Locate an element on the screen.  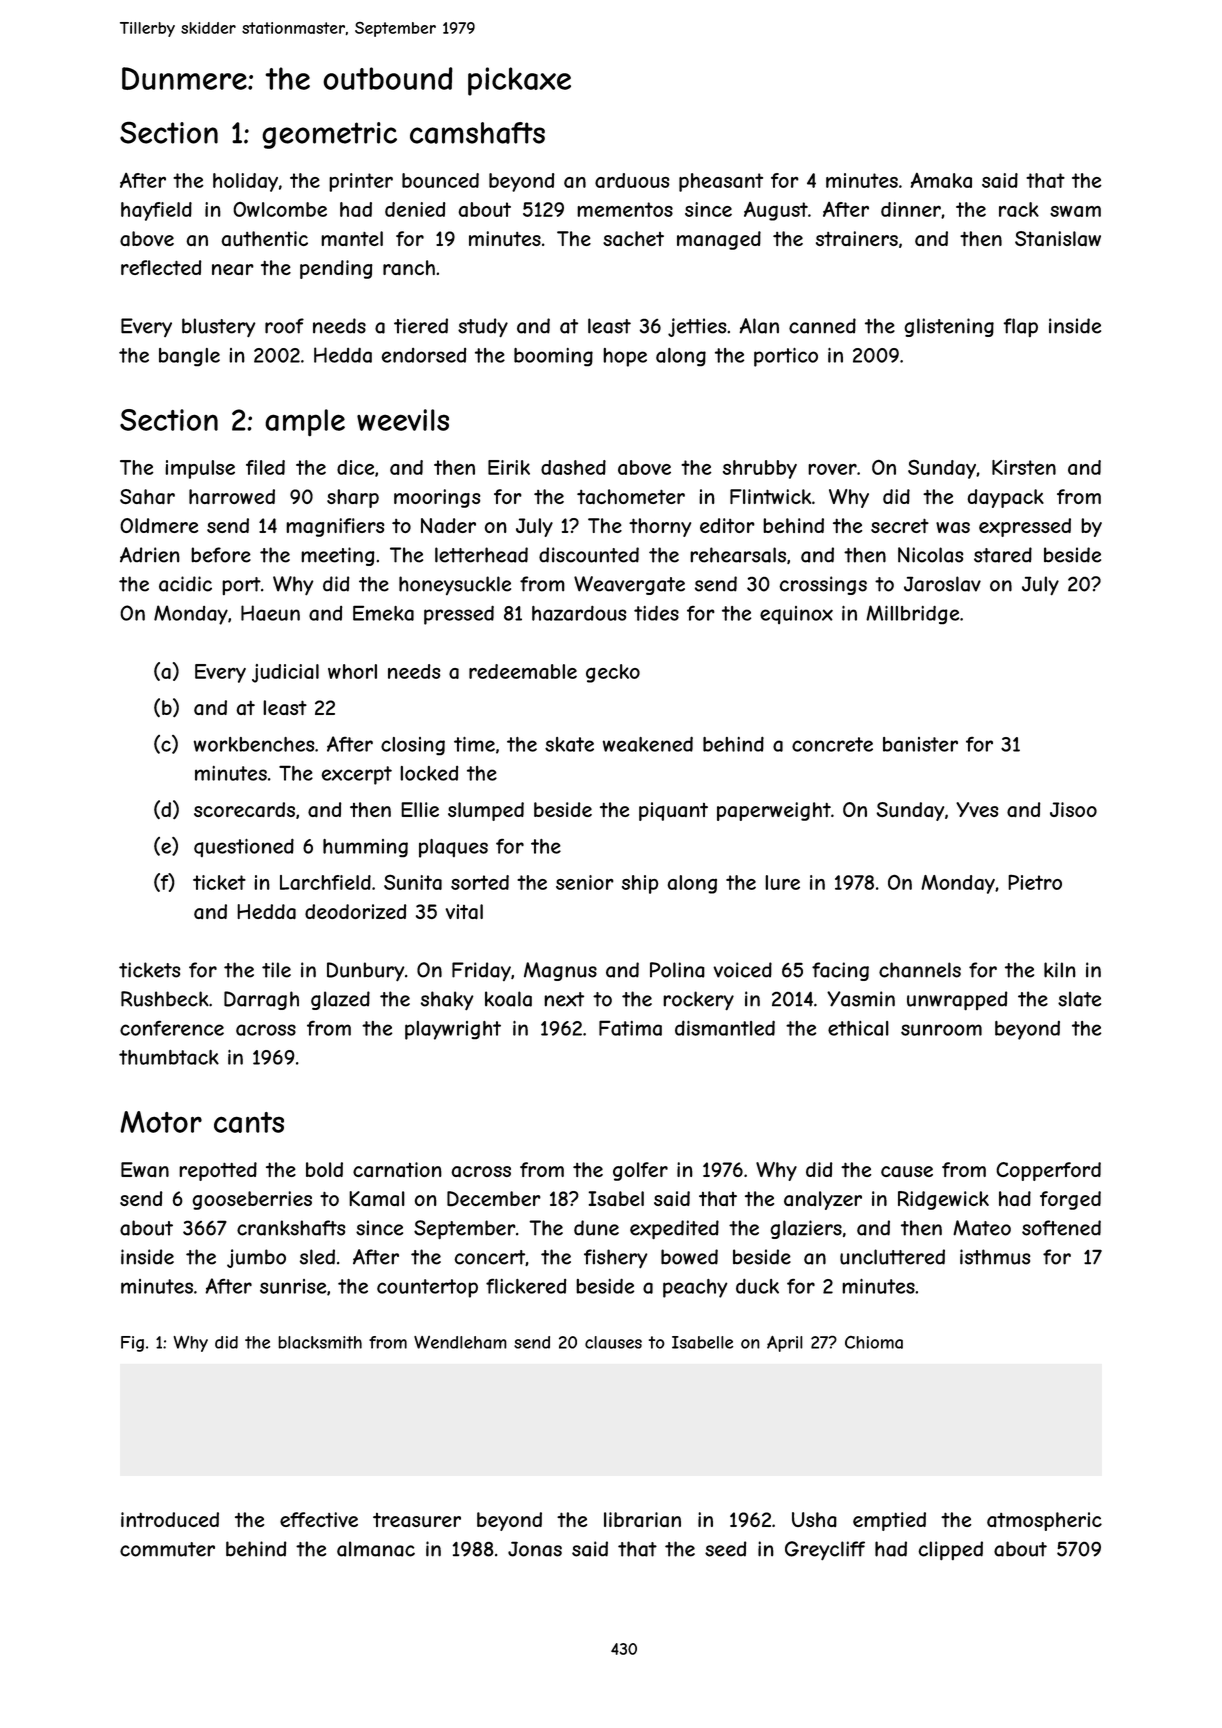
Amaka is located at coordinates (941, 180).
